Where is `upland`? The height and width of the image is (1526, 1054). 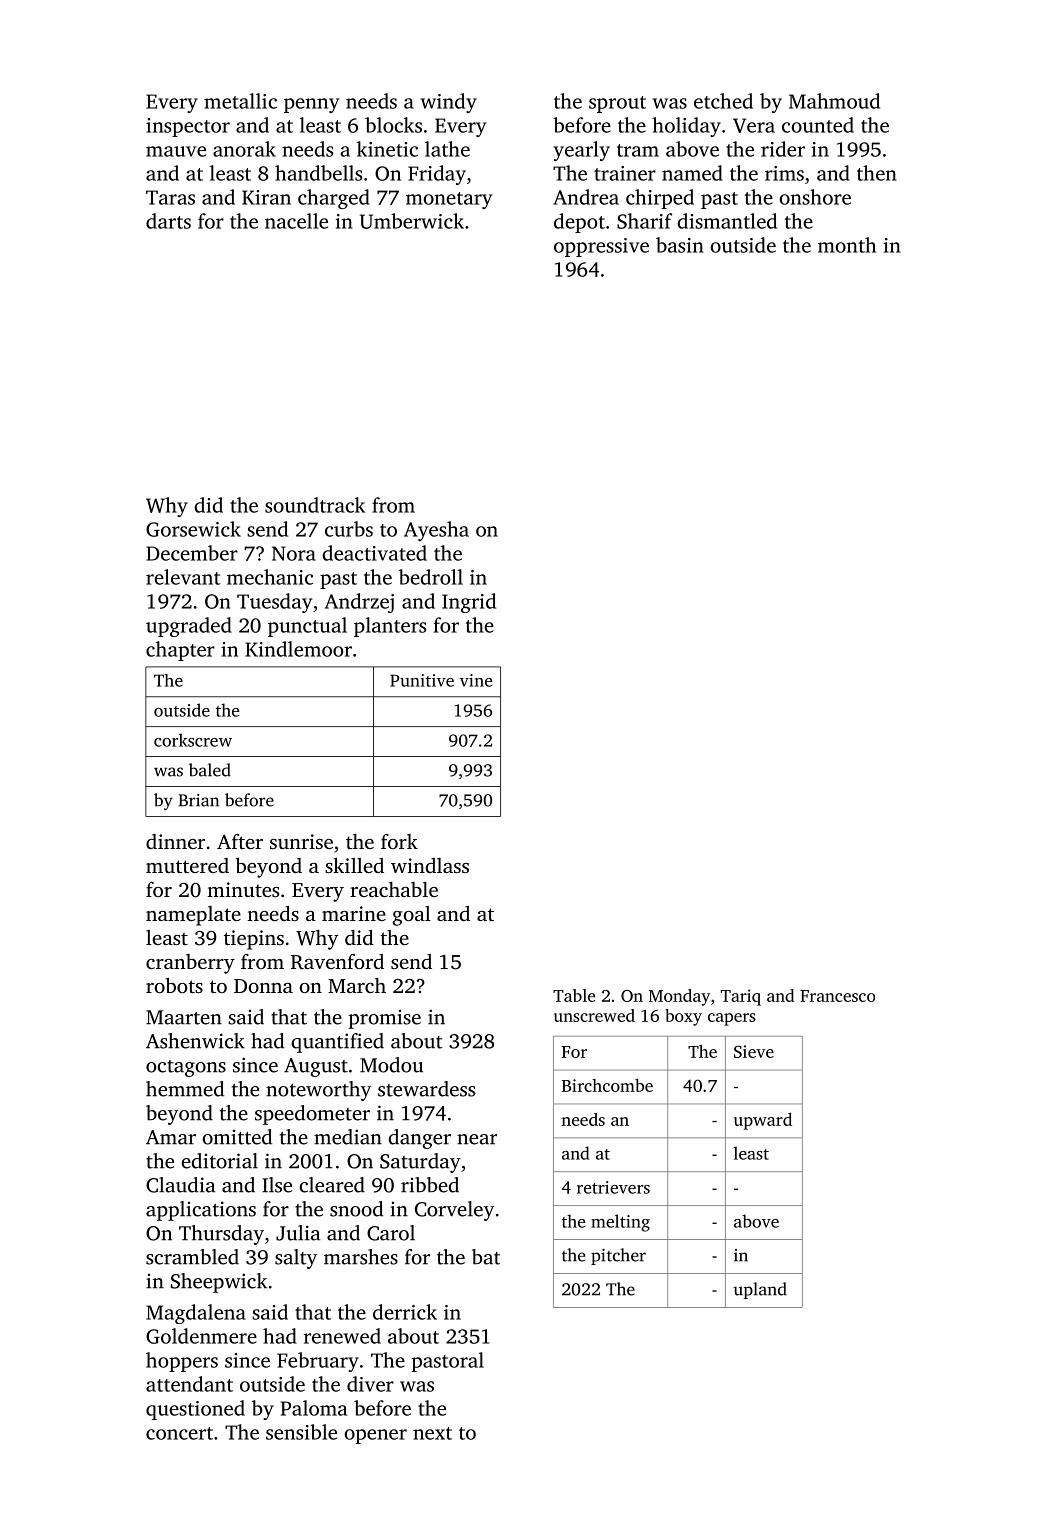
upland is located at coordinates (760, 1290).
